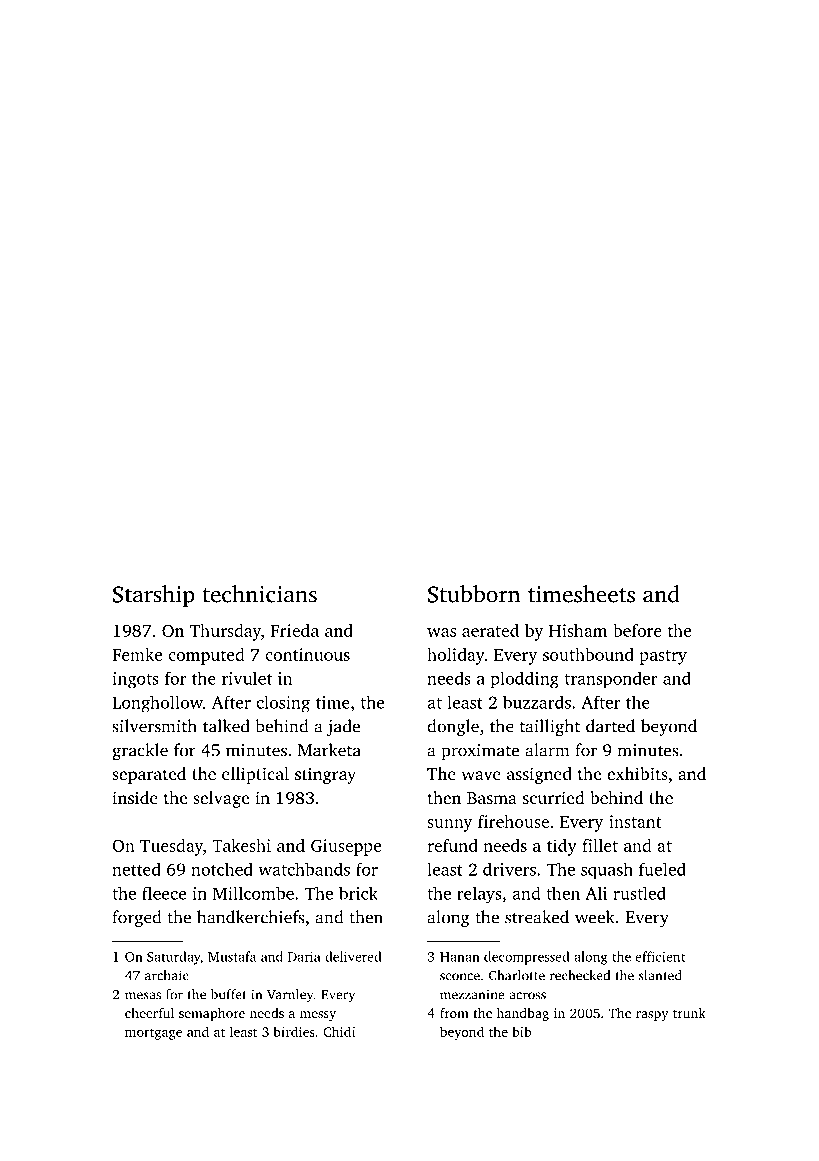  I want to click on Varnley, so click(290, 996).
